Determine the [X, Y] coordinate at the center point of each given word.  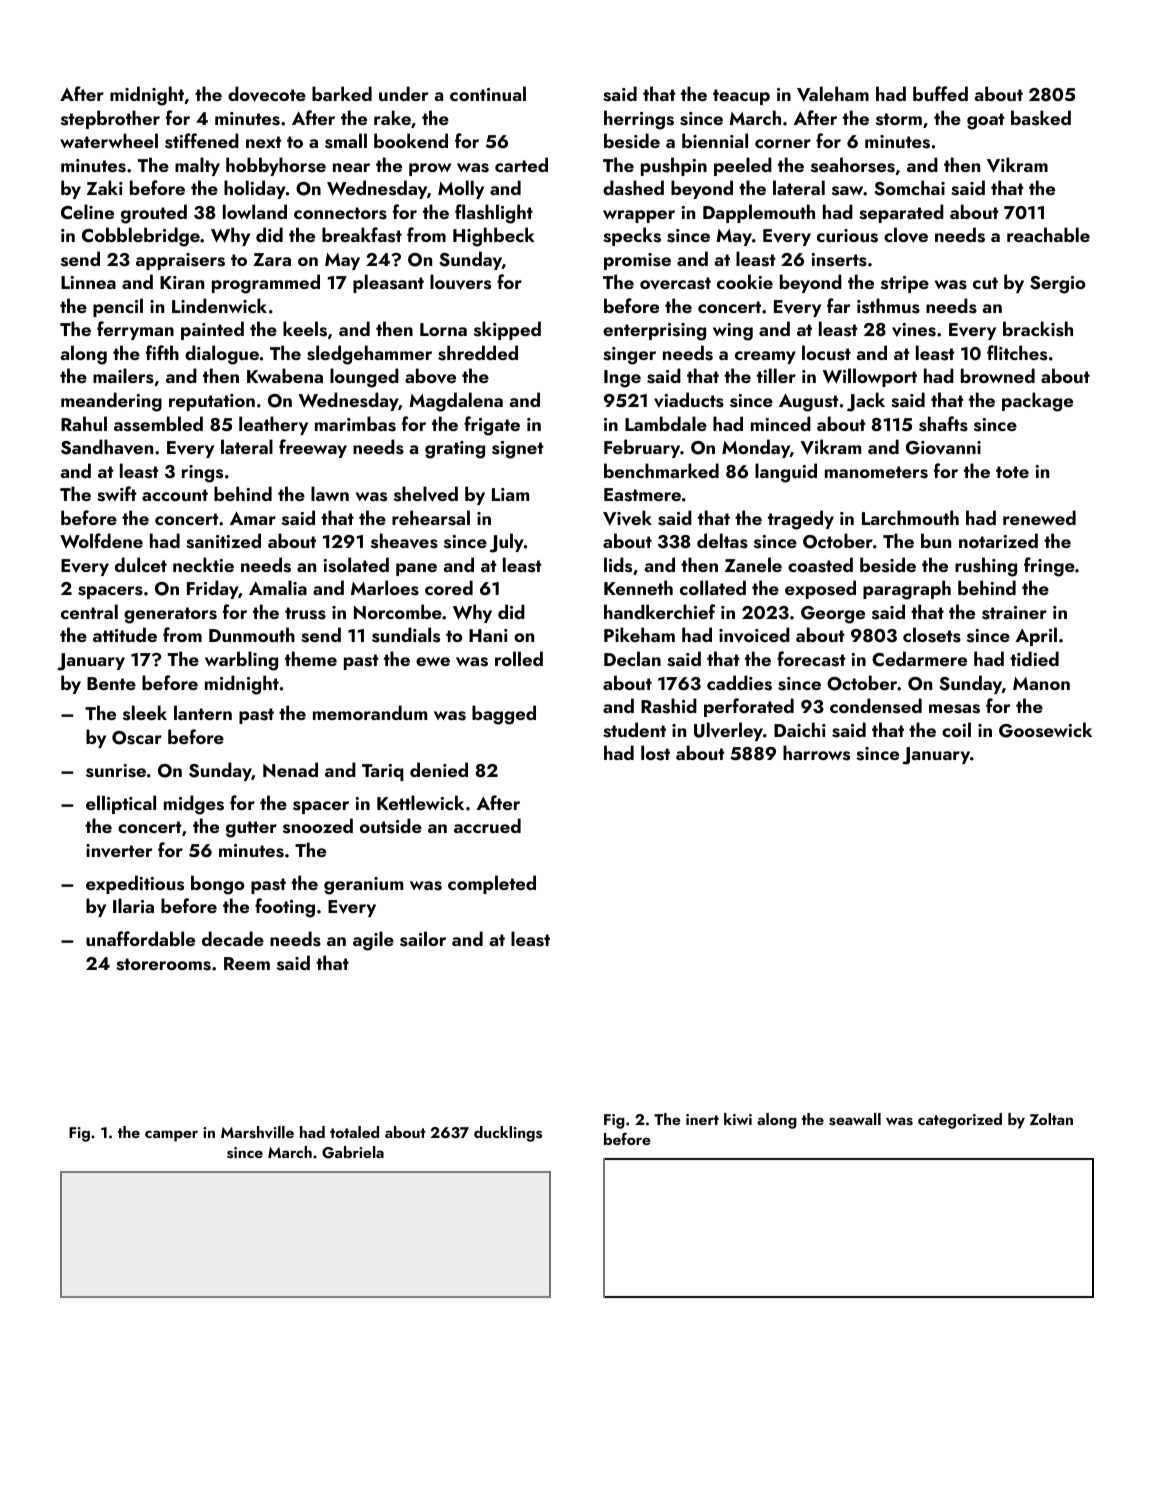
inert [702, 1119]
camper [171, 1136]
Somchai [909, 188]
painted [212, 330]
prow [430, 169]
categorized [960, 1121]
